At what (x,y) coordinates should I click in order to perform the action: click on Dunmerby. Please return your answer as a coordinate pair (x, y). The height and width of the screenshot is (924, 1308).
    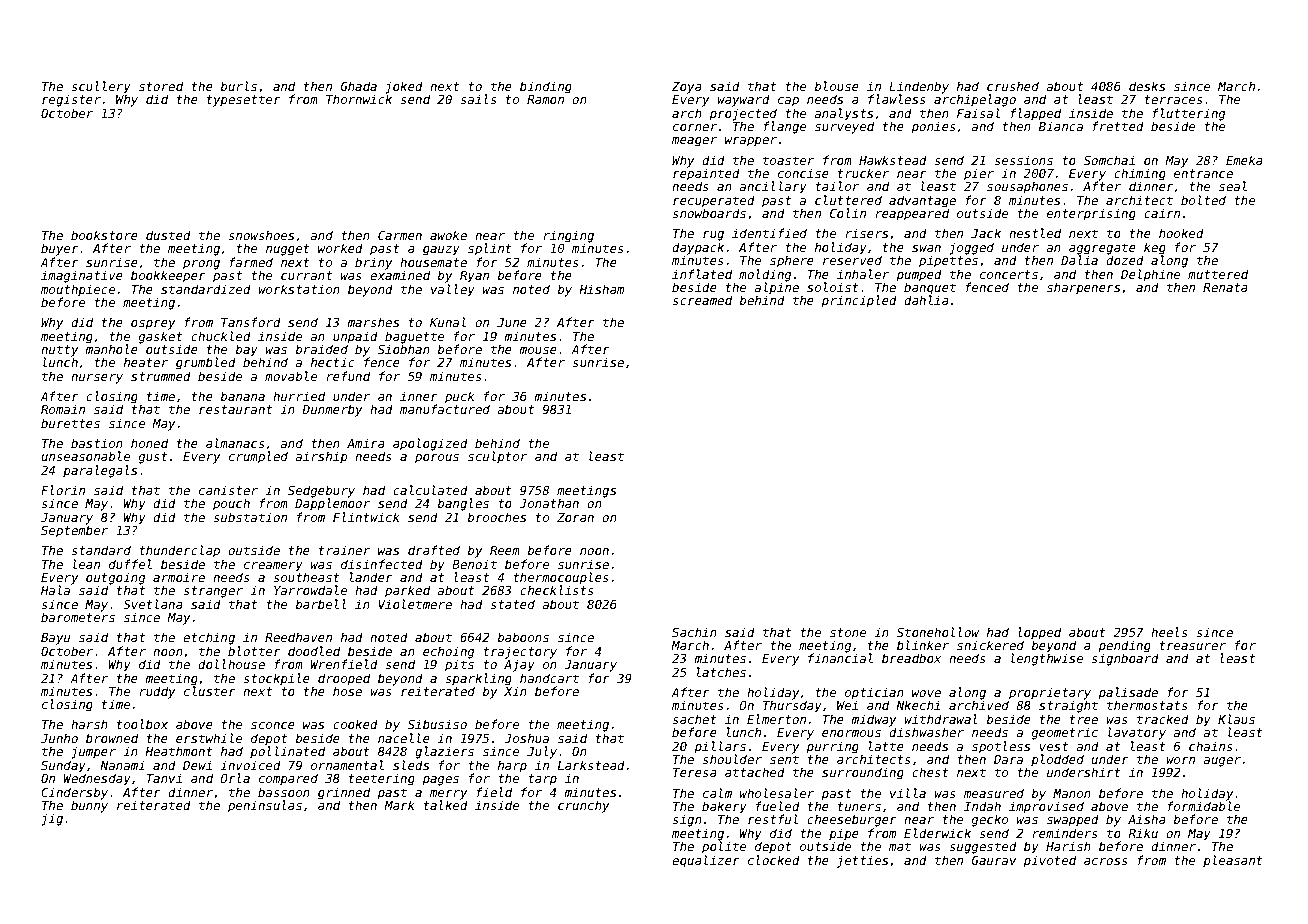
    Looking at the image, I should click on (332, 410).
